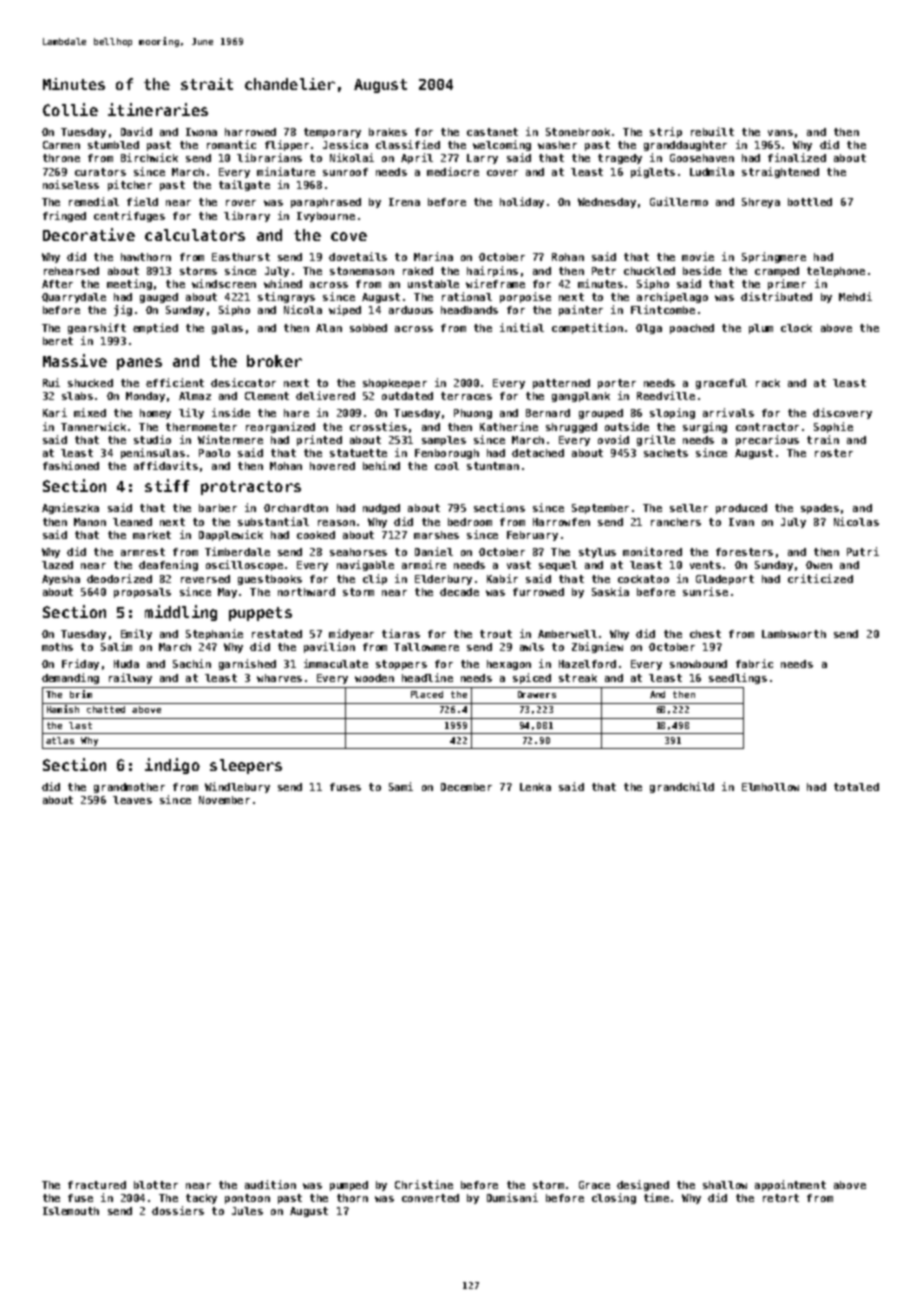  What do you see at coordinates (790, 1185) in the document?
I see `appointment` at bounding box center [790, 1185].
